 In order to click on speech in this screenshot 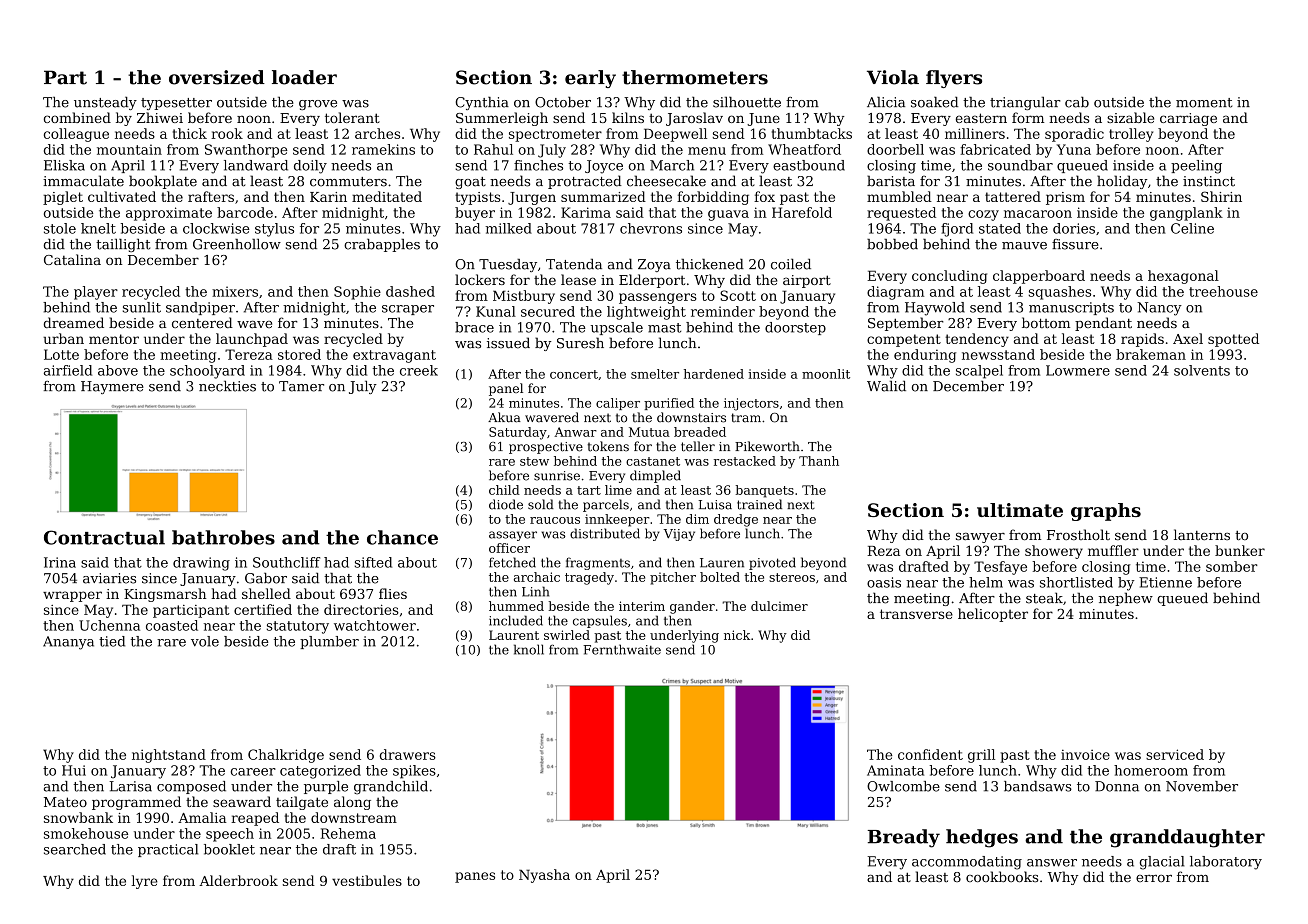, I will do `click(230, 835)`.
